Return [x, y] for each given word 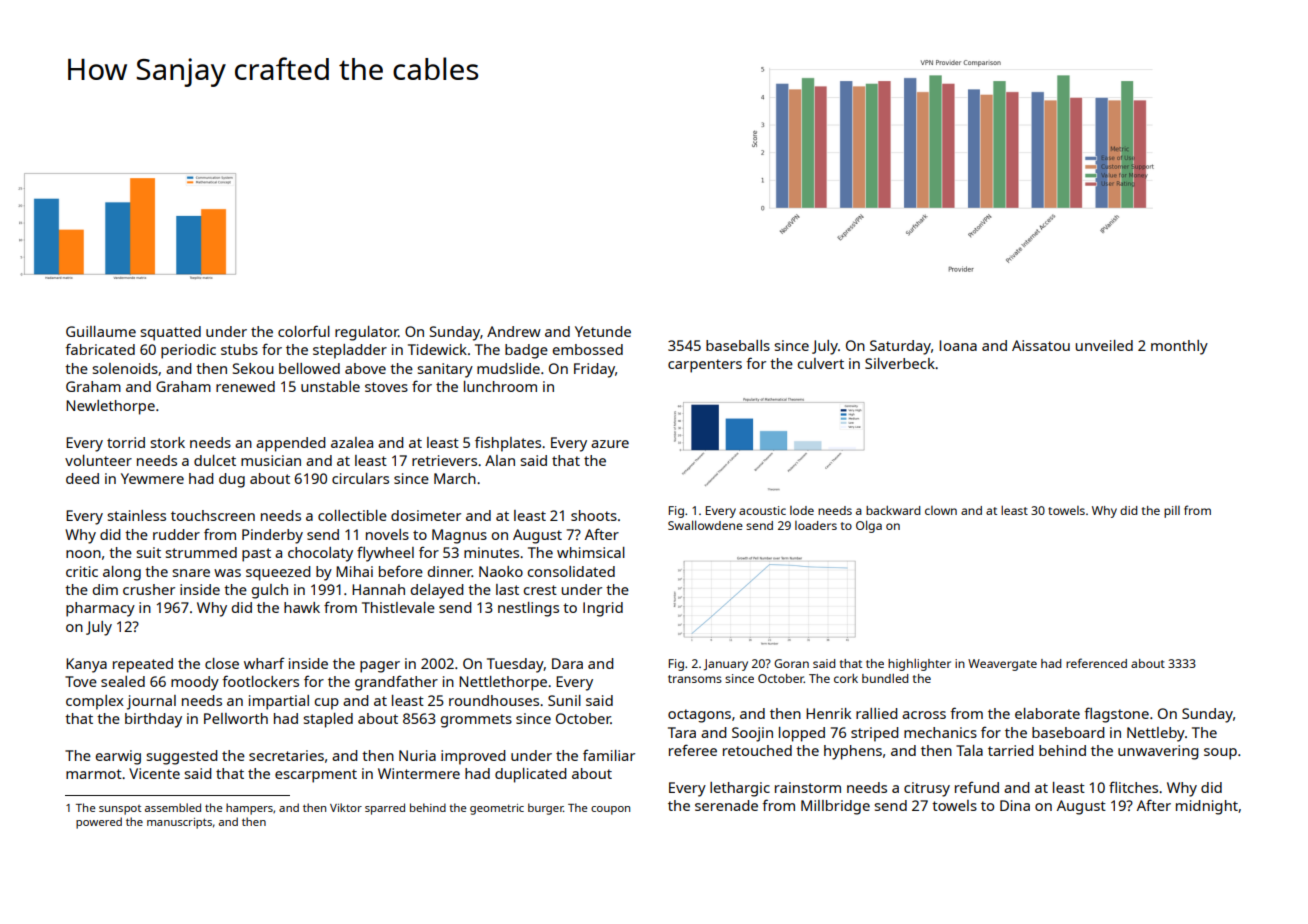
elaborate [1047, 713]
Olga [869, 526]
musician [271, 460]
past [256, 555]
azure [610, 444]
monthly [1179, 347]
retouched [757, 750]
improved [473, 757]
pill [1172, 512]
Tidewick [437, 349]
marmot [94, 774]
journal [151, 702]
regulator [366, 333]
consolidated [571, 571]
